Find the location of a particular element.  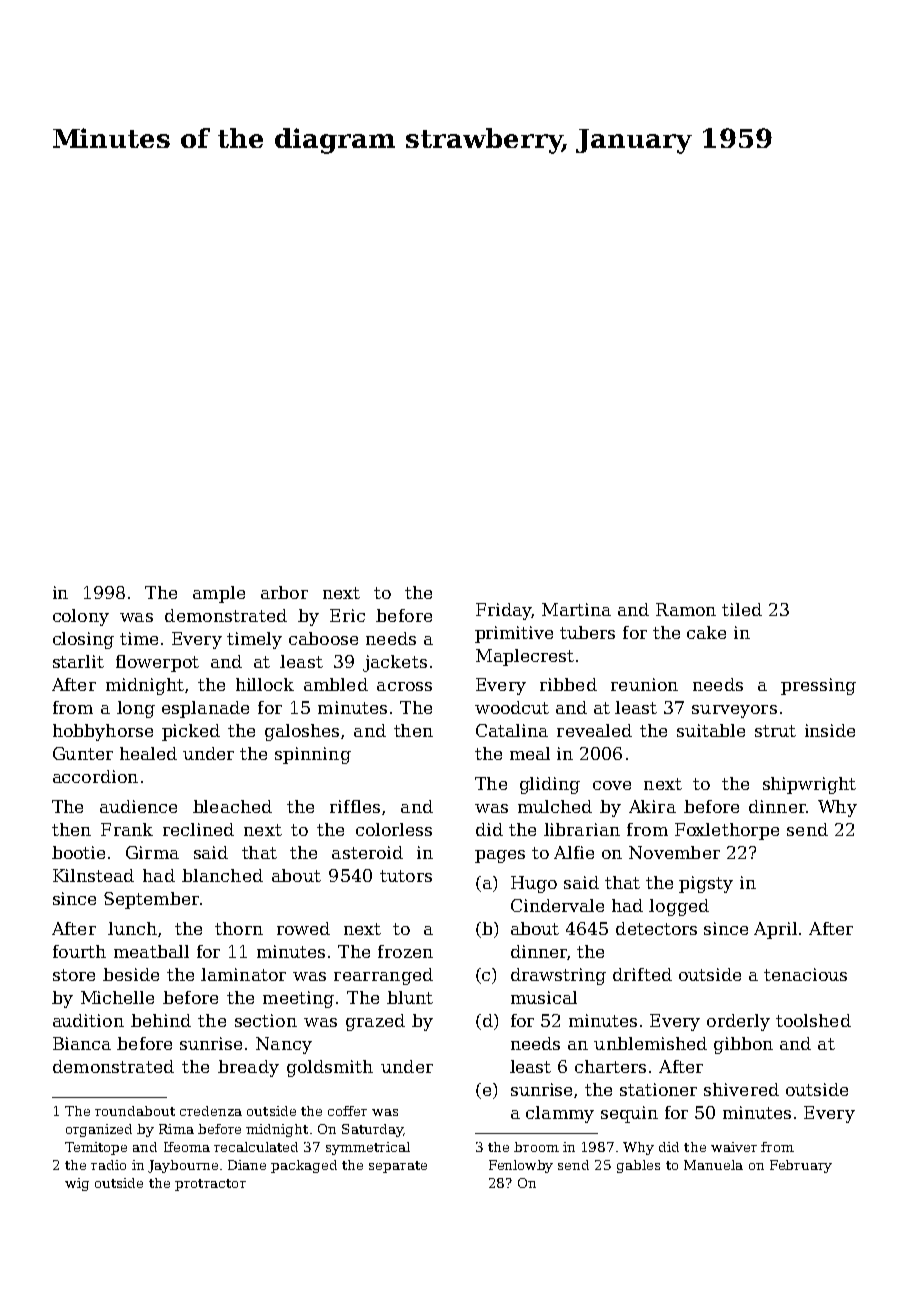

tiled is located at coordinates (742, 609).
